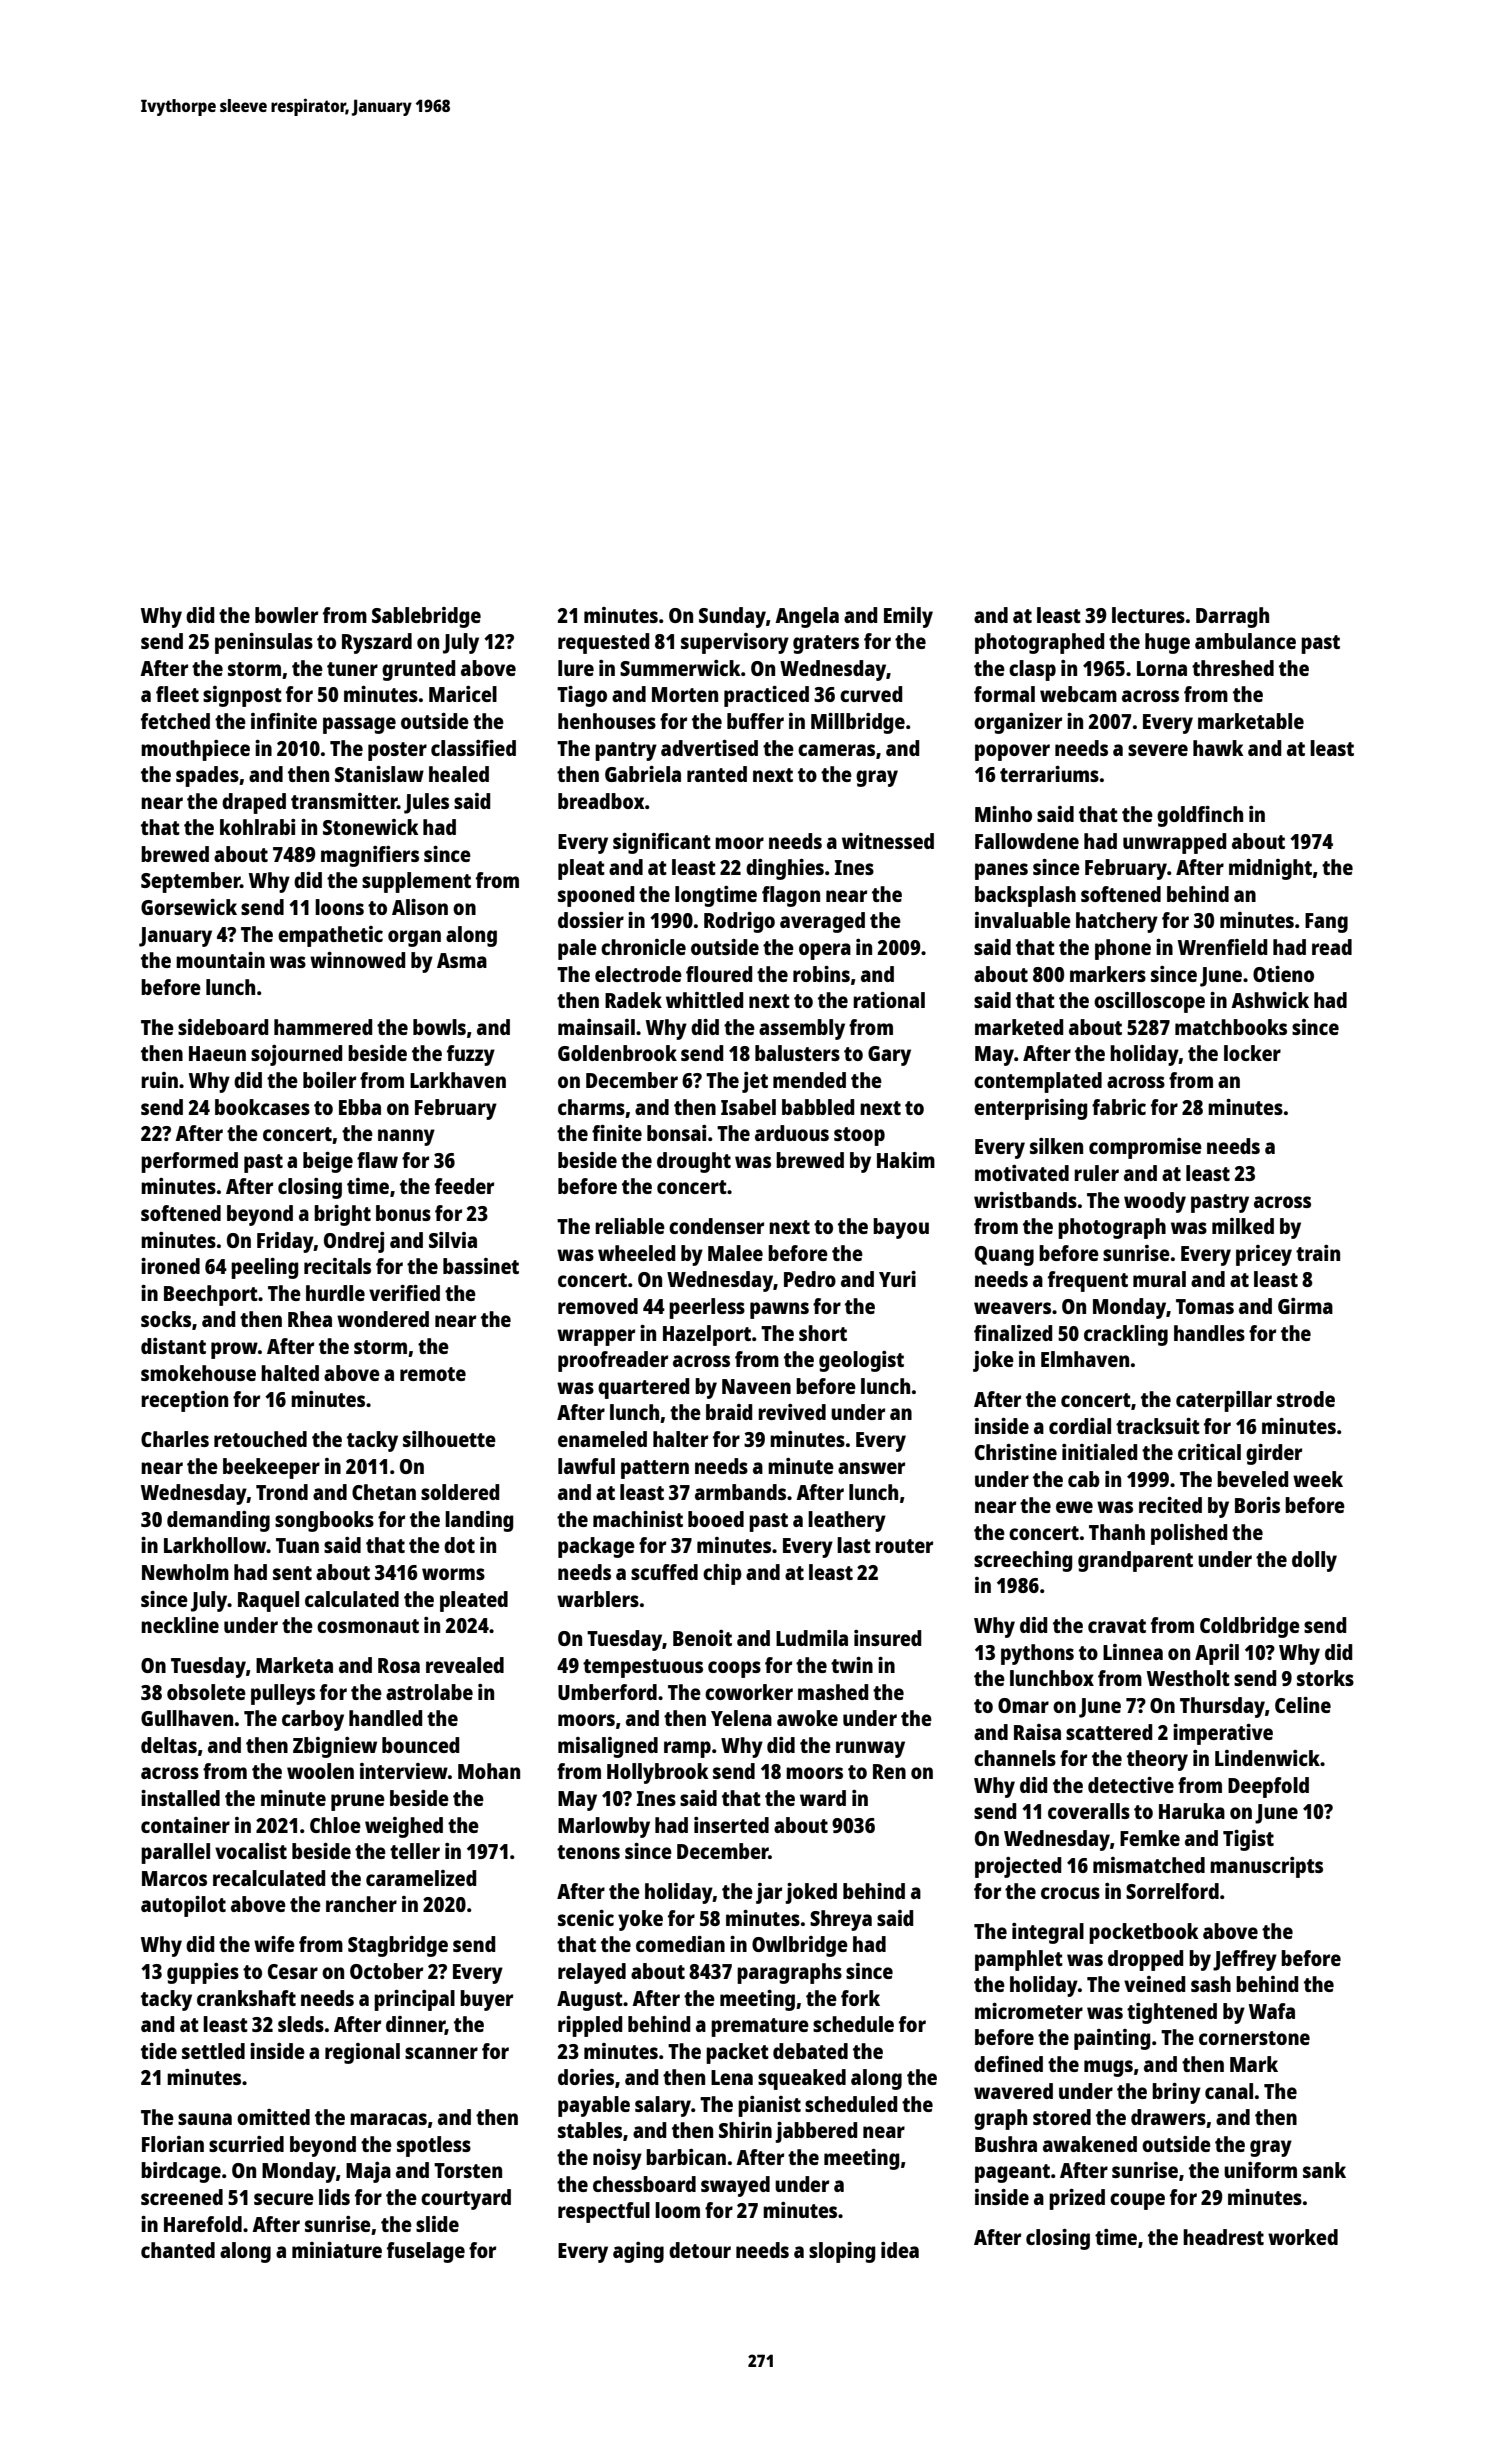 This screenshot has height=2464, width=1496. What do you see at coordinates (429, 1692) in the screenshot?
I see `astrolabe` at bounding box center [429, 1692].
